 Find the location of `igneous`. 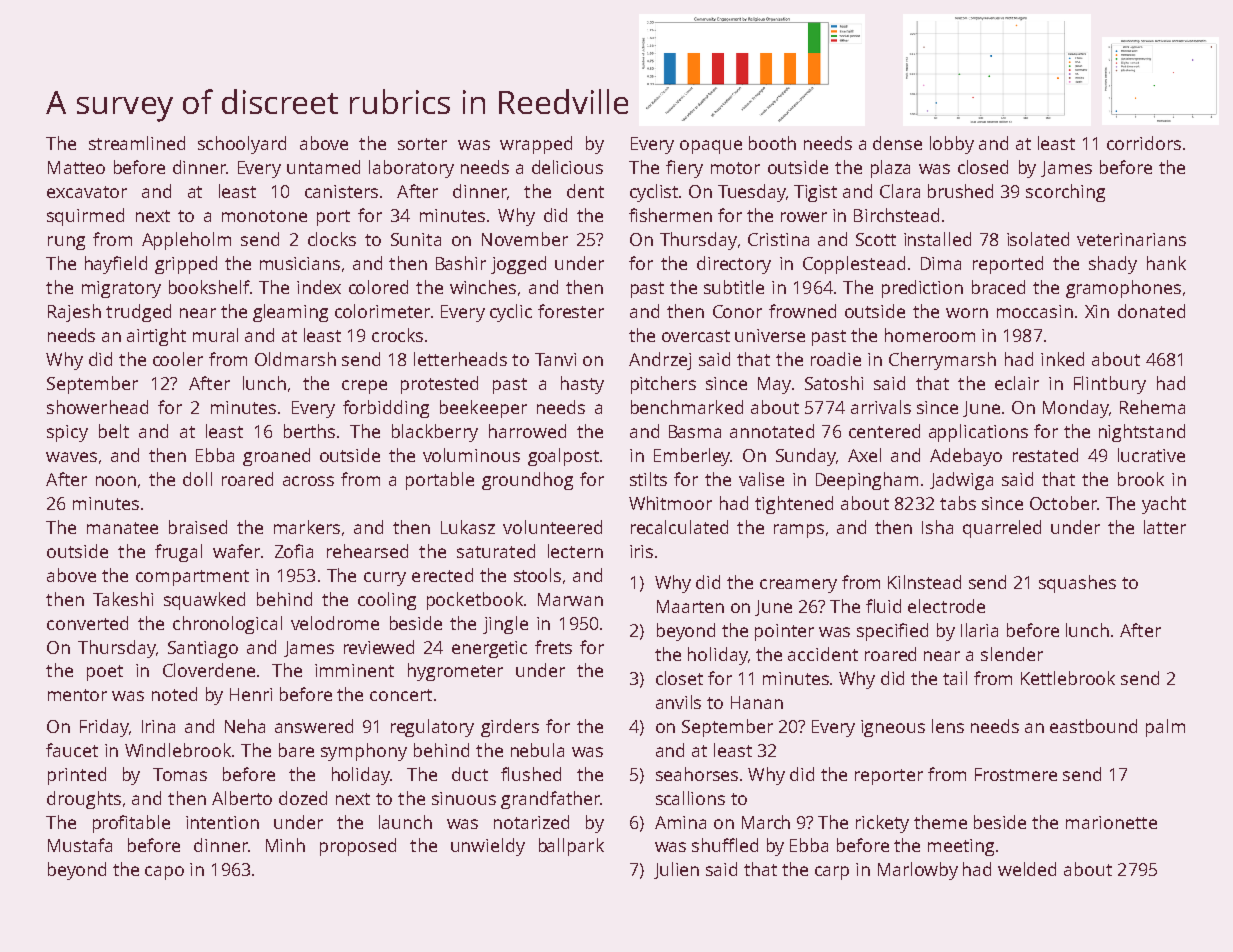

igneous is located at coordinates (893, 728).
